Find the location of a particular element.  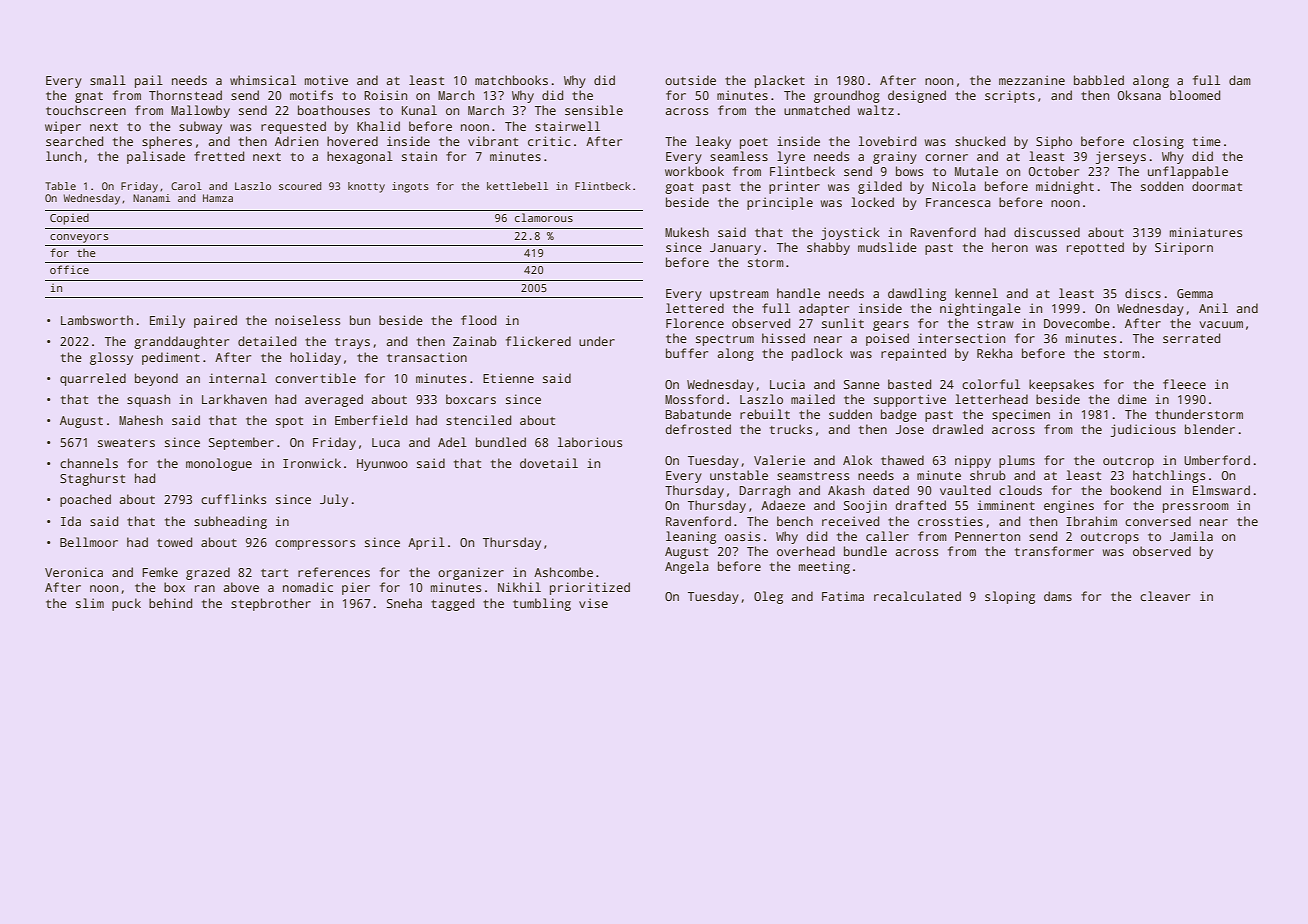

clamorous is located at coordinates (544, 217).
